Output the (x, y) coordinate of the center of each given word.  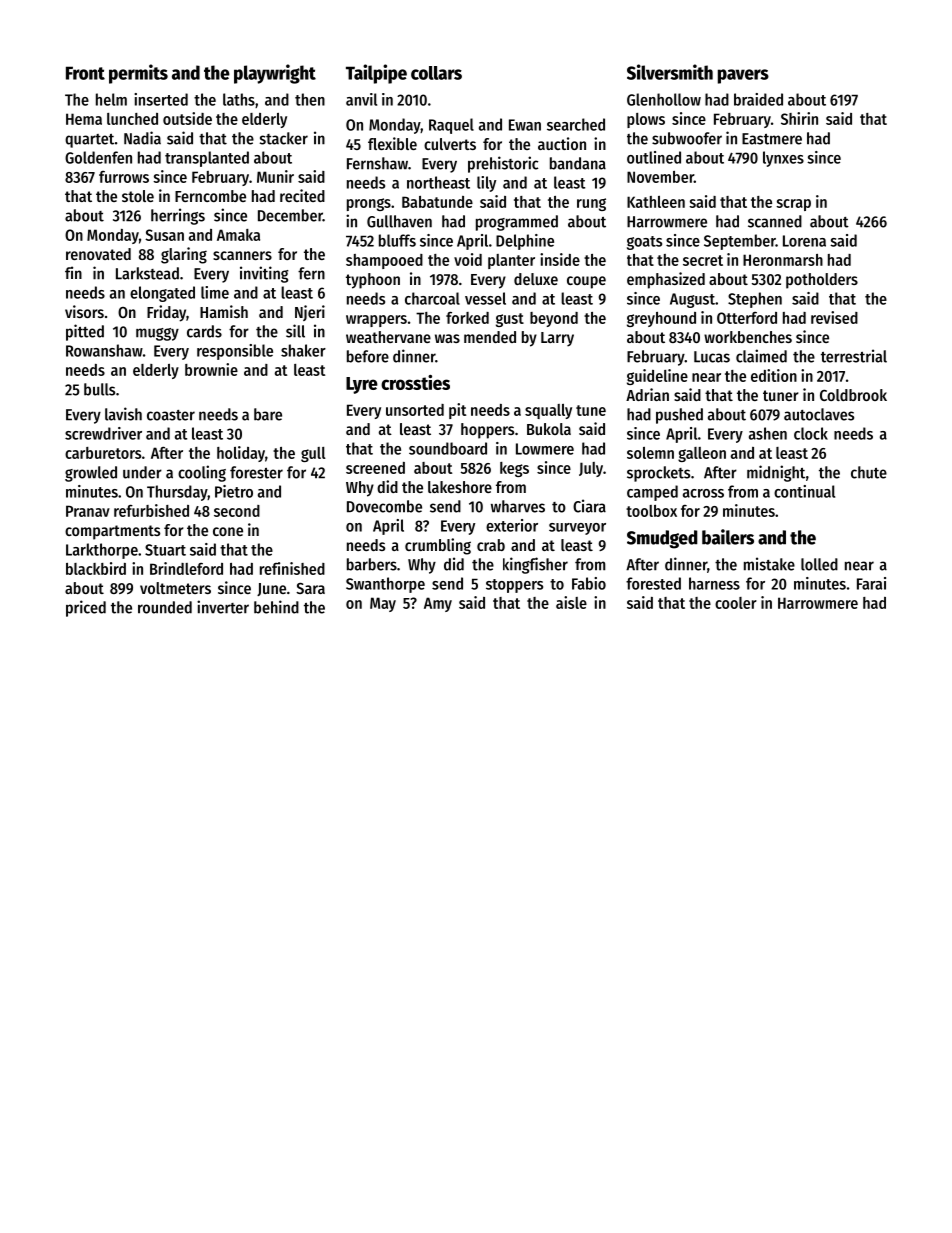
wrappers (376, 321)
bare (268, 414)
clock (811, 433)
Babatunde (437, 202)
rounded (165, 607)
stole (138, 196)
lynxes (783, 159)
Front (85, 73)
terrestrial (854, 356)
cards (204, 331)
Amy (438, 604)
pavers (743, 76)
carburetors (103, 453)
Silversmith (670, 72)
